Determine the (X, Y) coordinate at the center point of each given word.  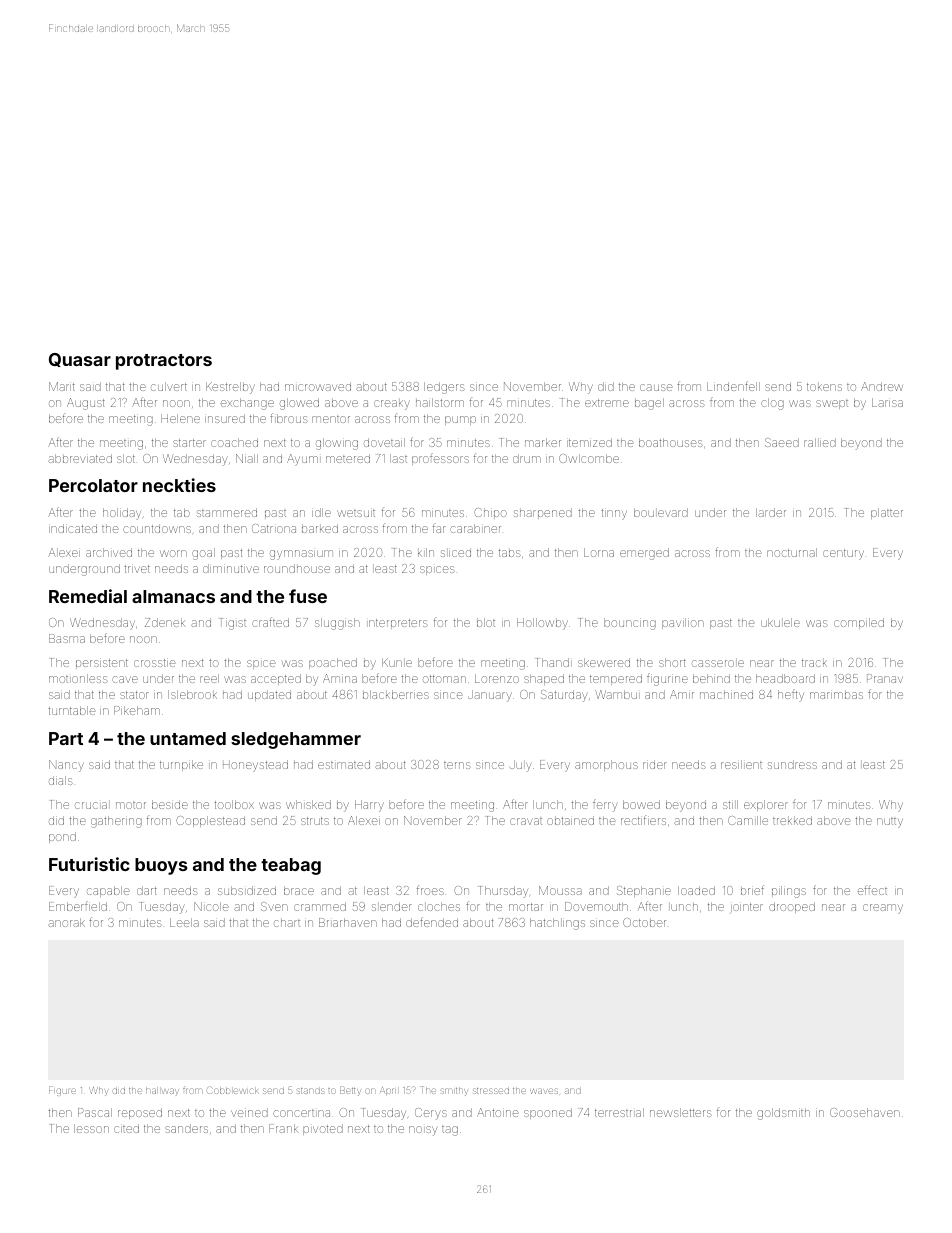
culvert (169, 386)
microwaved (318, 386)
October (644, 922)
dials (61, 780)
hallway (162, 1092)
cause (656, 387)
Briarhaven (348, 922)
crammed (320, 906)
